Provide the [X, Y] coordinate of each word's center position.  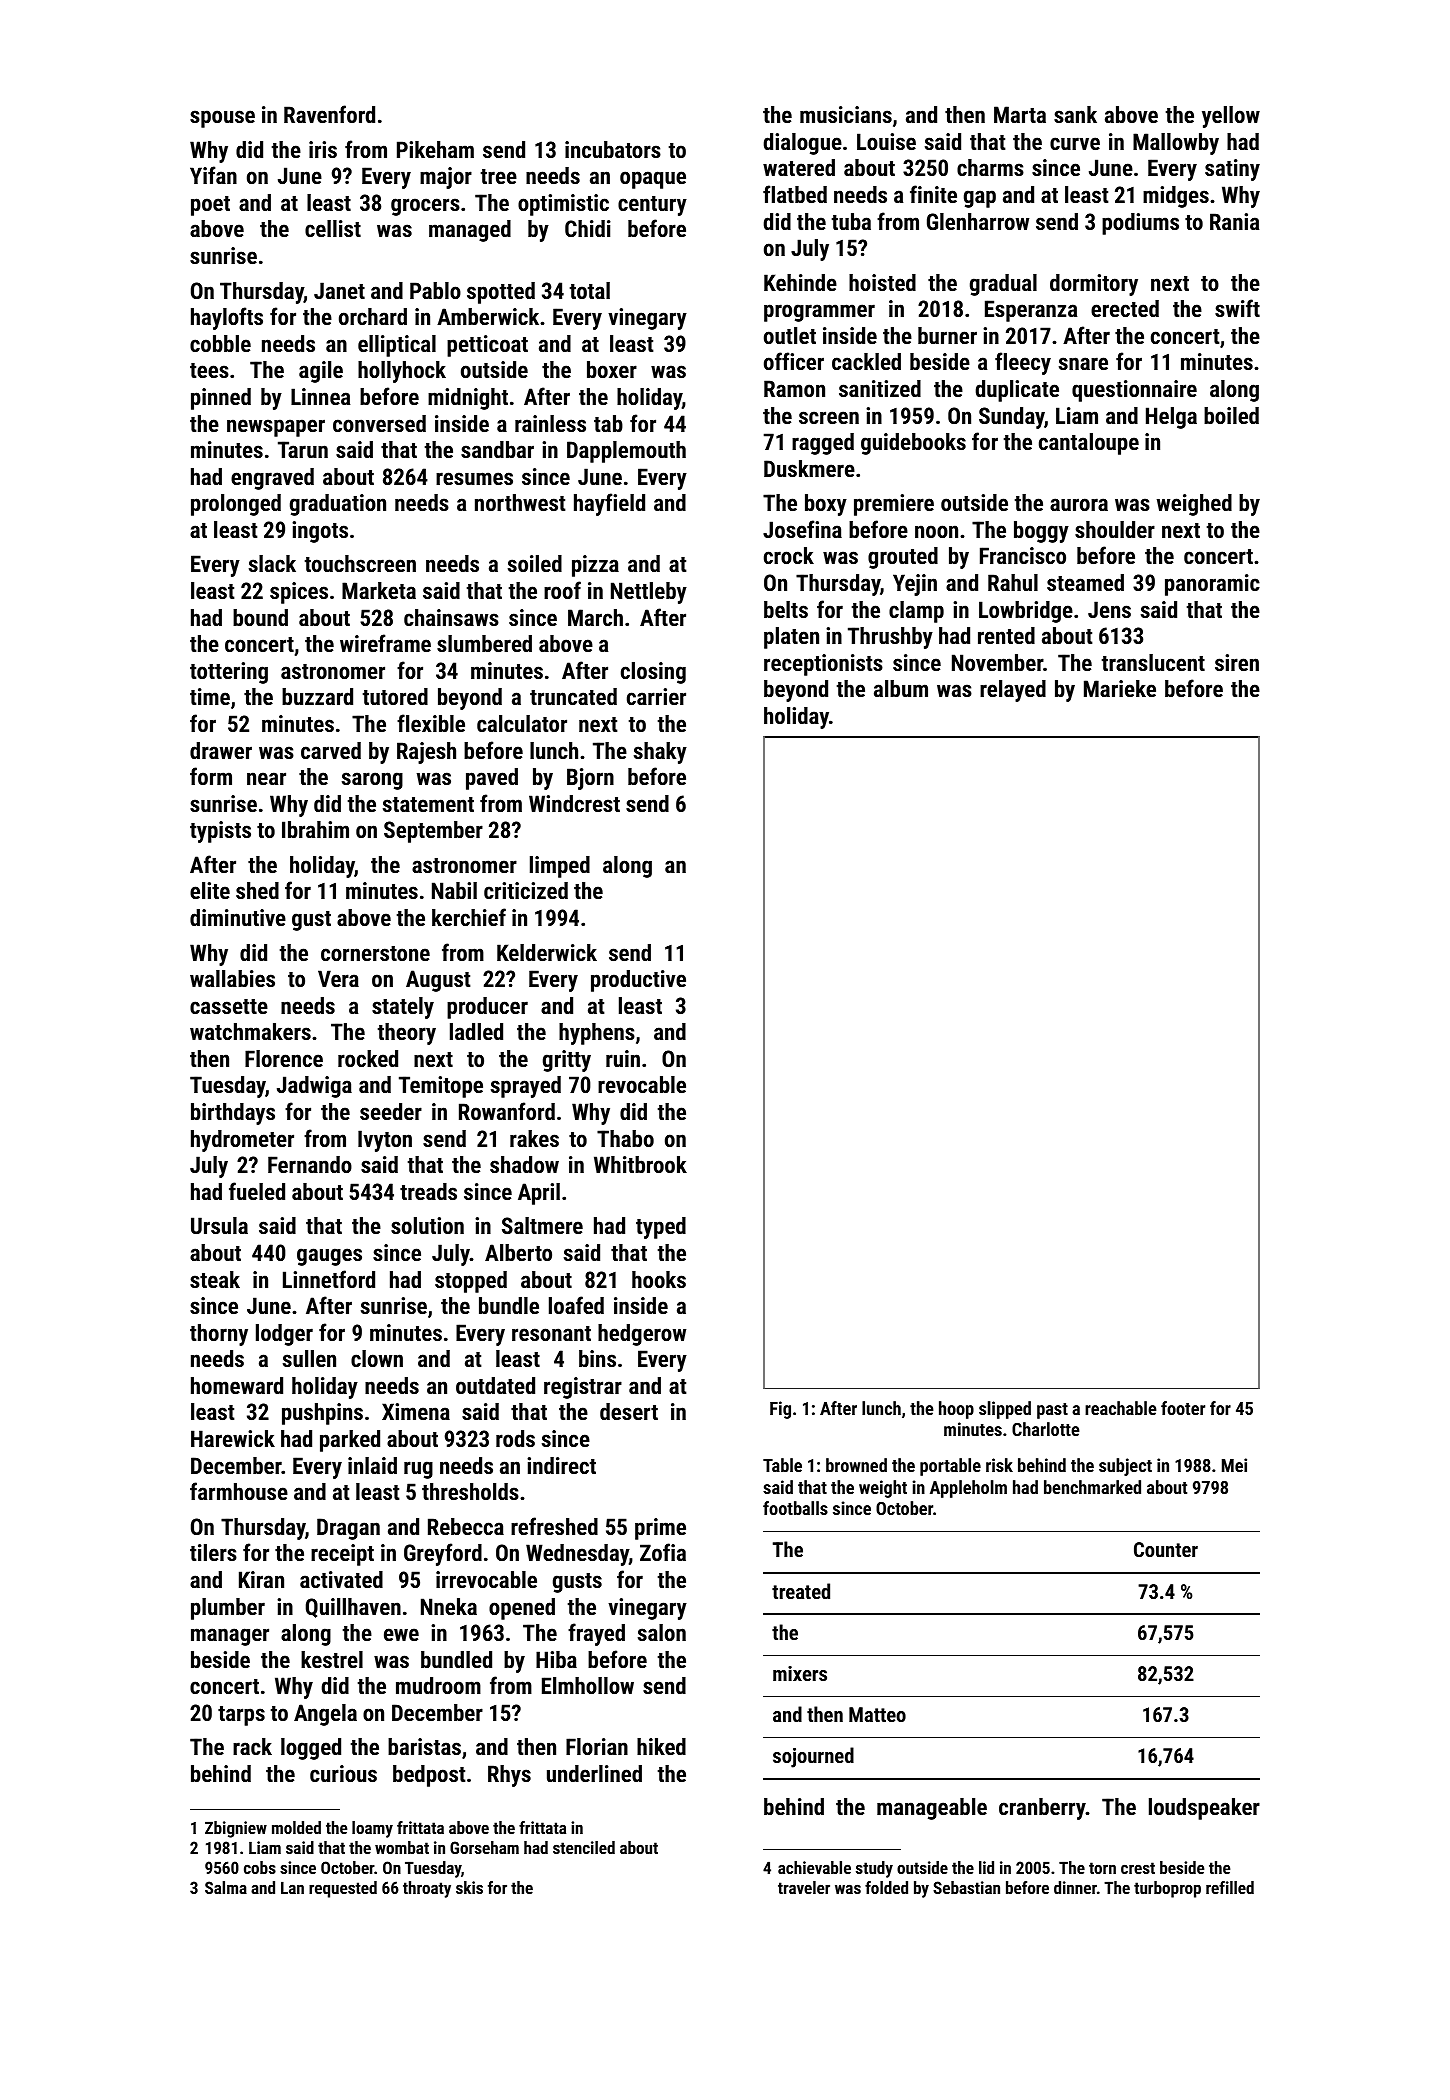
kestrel [332, 1659]
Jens [1109, 609]
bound [260, 617]
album [901, 688]
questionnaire [1134, 391]
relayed [1013, 691]
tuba [851, 221]
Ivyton [385, 1141]
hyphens [597, 1034]
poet [210, 206]
